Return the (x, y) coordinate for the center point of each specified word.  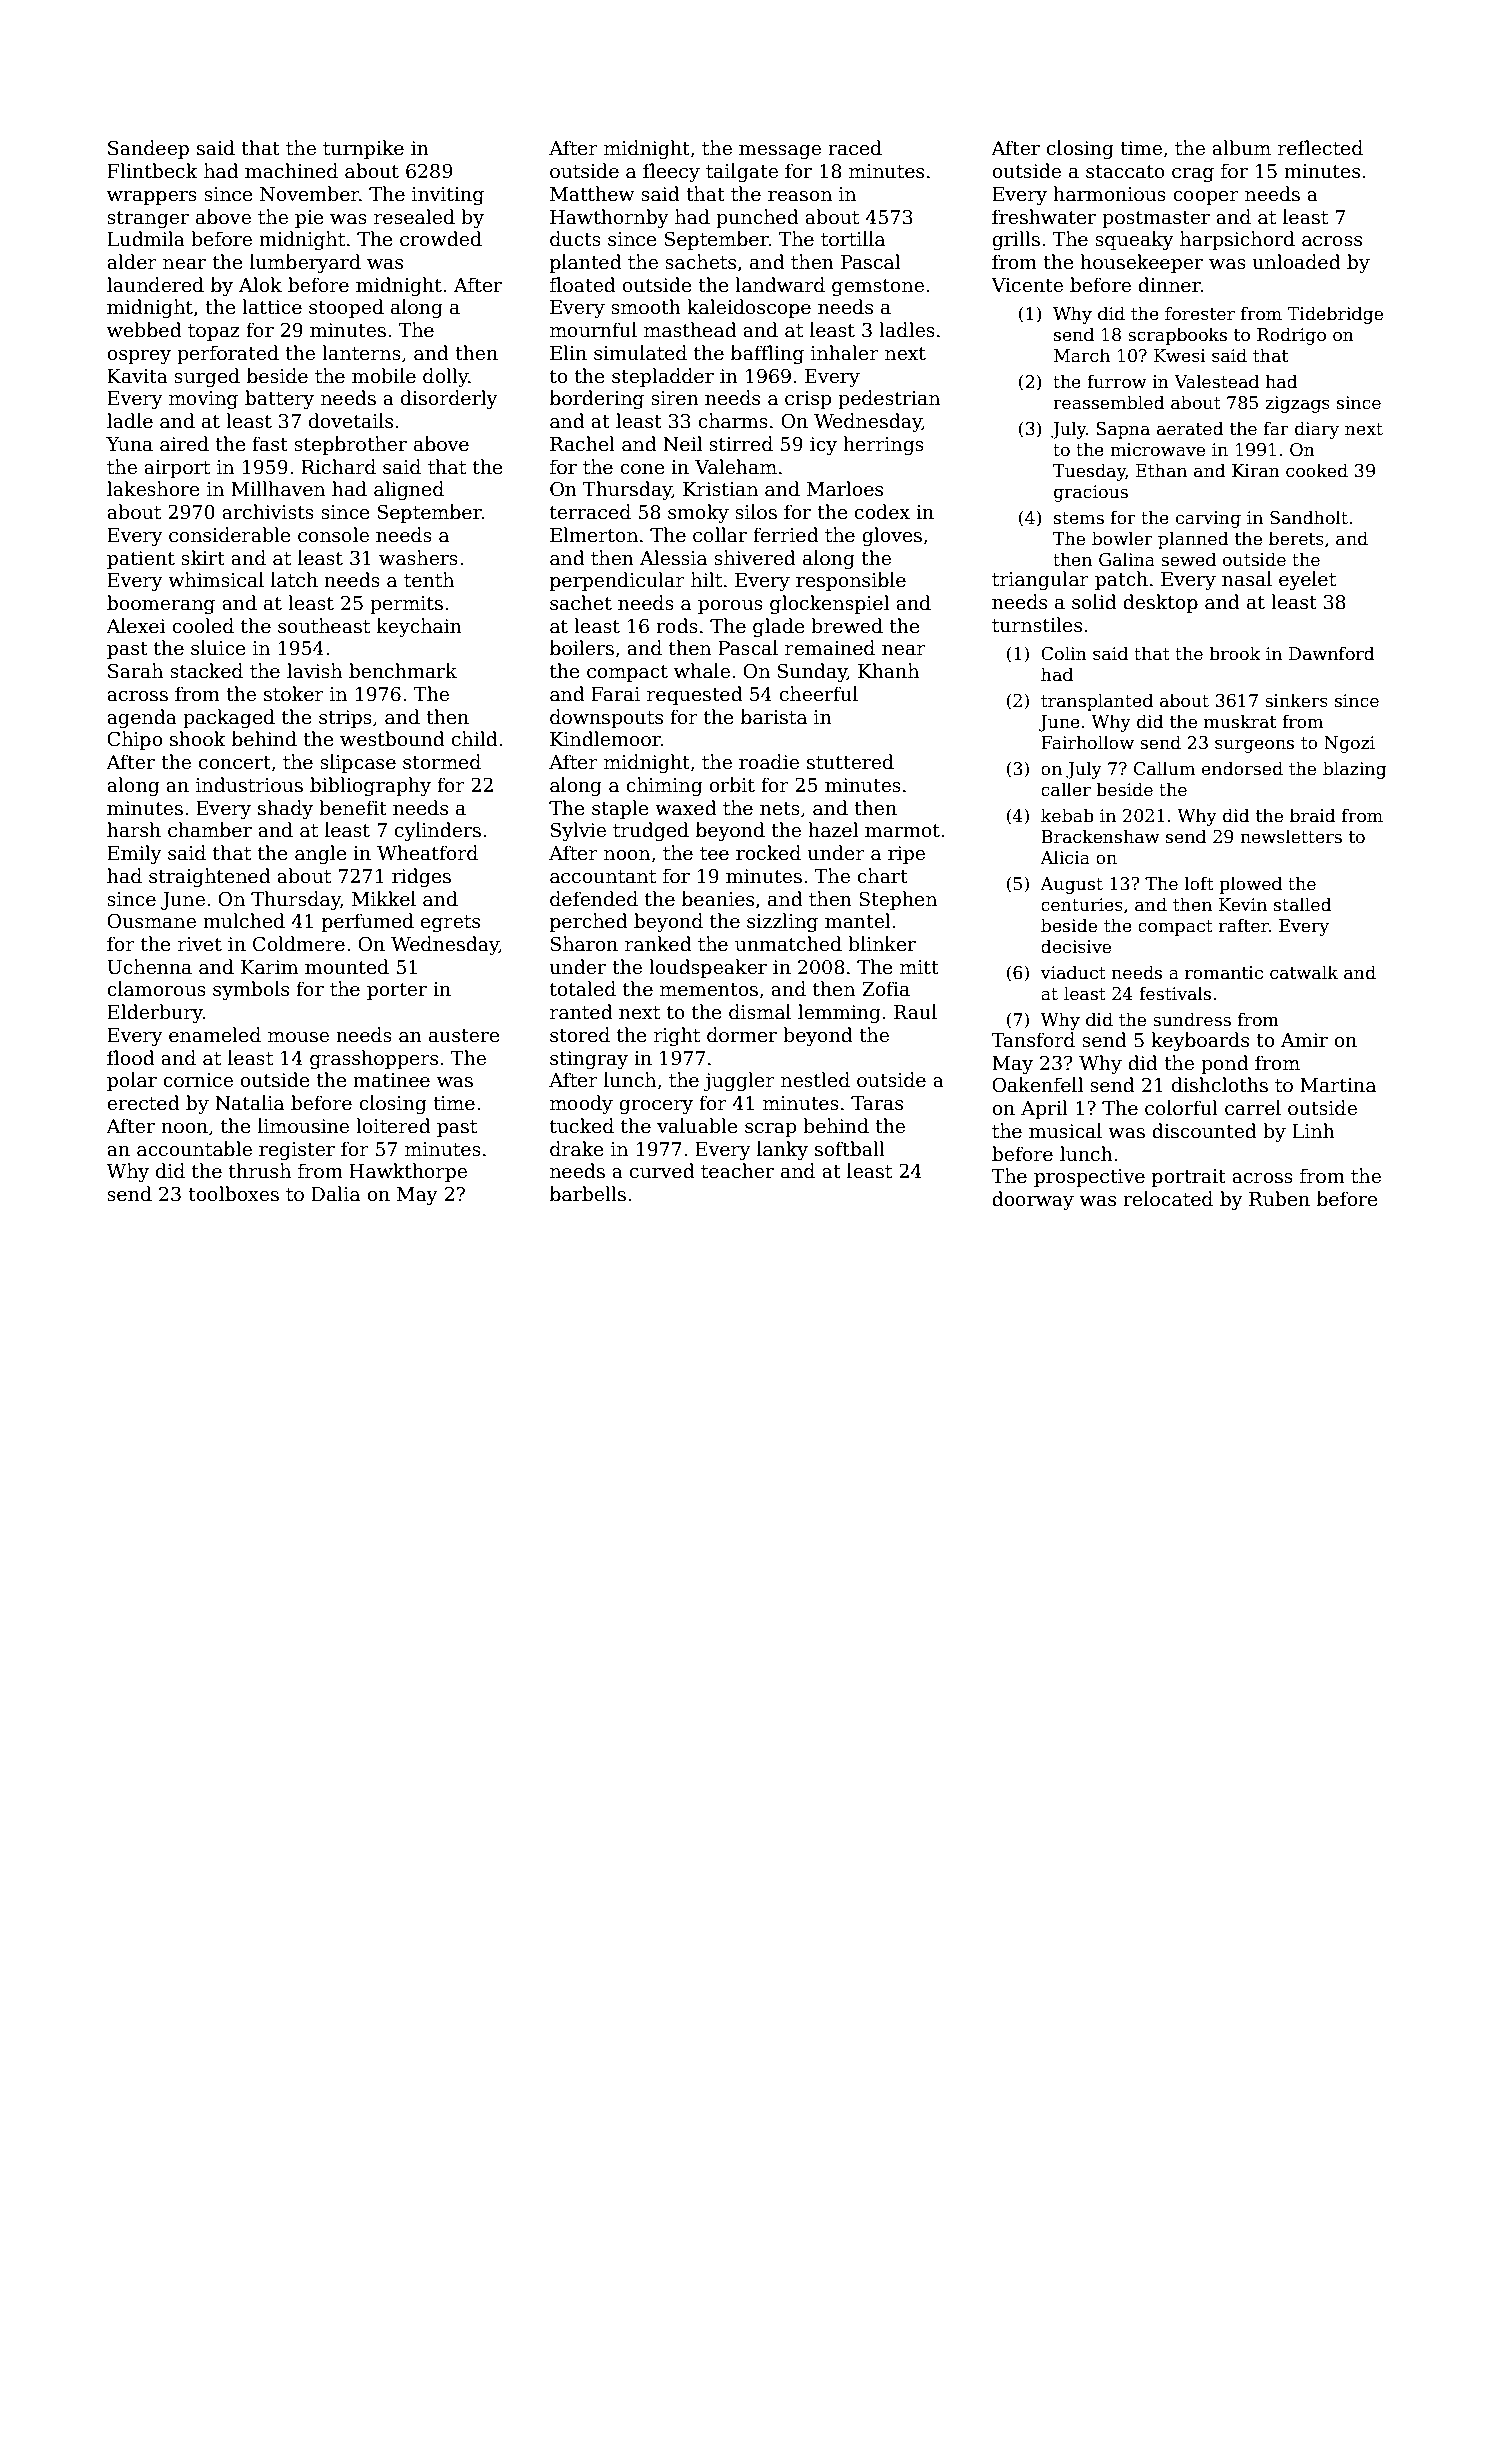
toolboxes (233, 1194)
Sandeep (148, 149)
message (780, 152)
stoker (294, 694)
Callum (1164, 768)
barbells (588, 1194)
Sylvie (578, 831)
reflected (1320, 148)
